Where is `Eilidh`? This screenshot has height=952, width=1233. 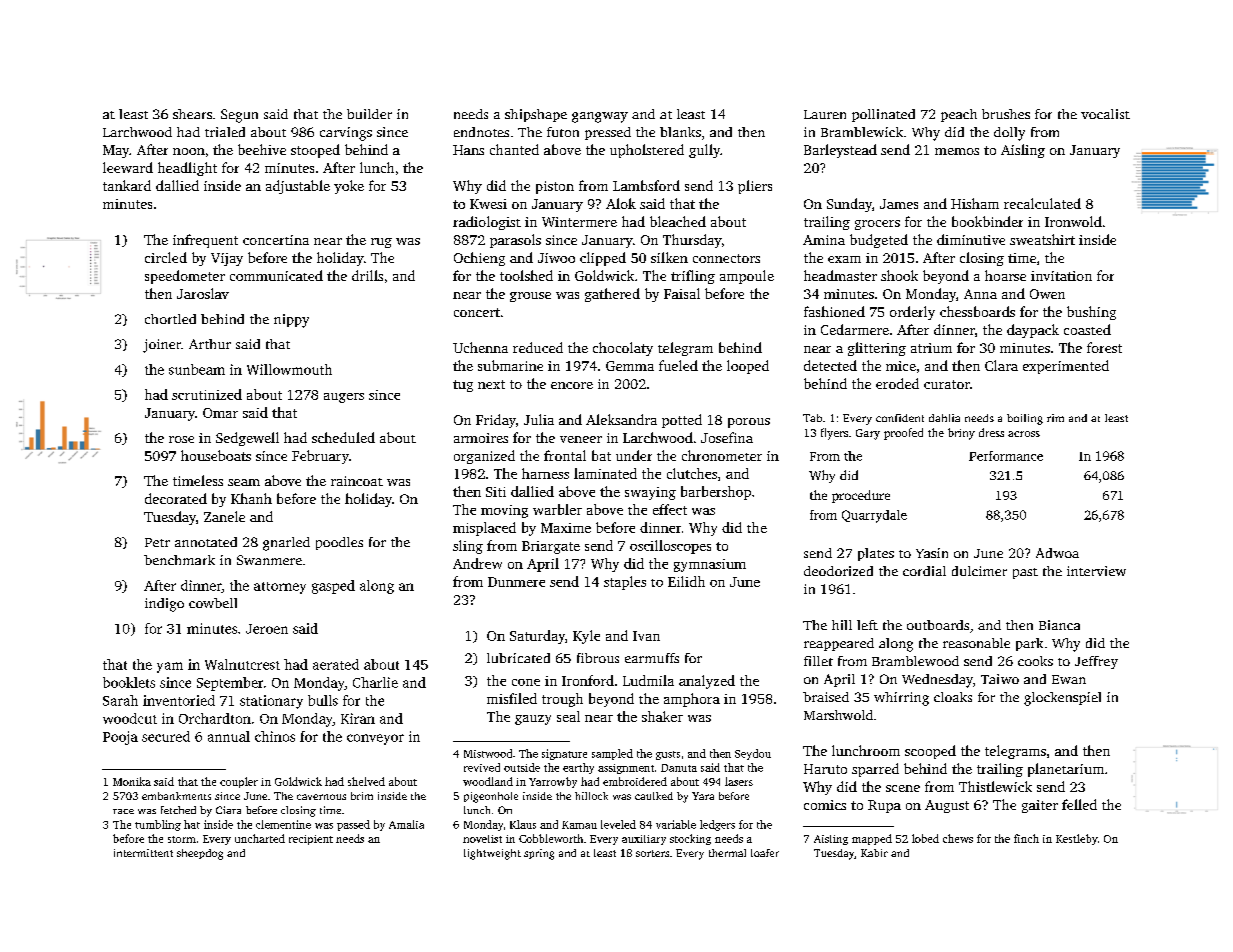
Eilidh is located at coordinates (686, 581).
